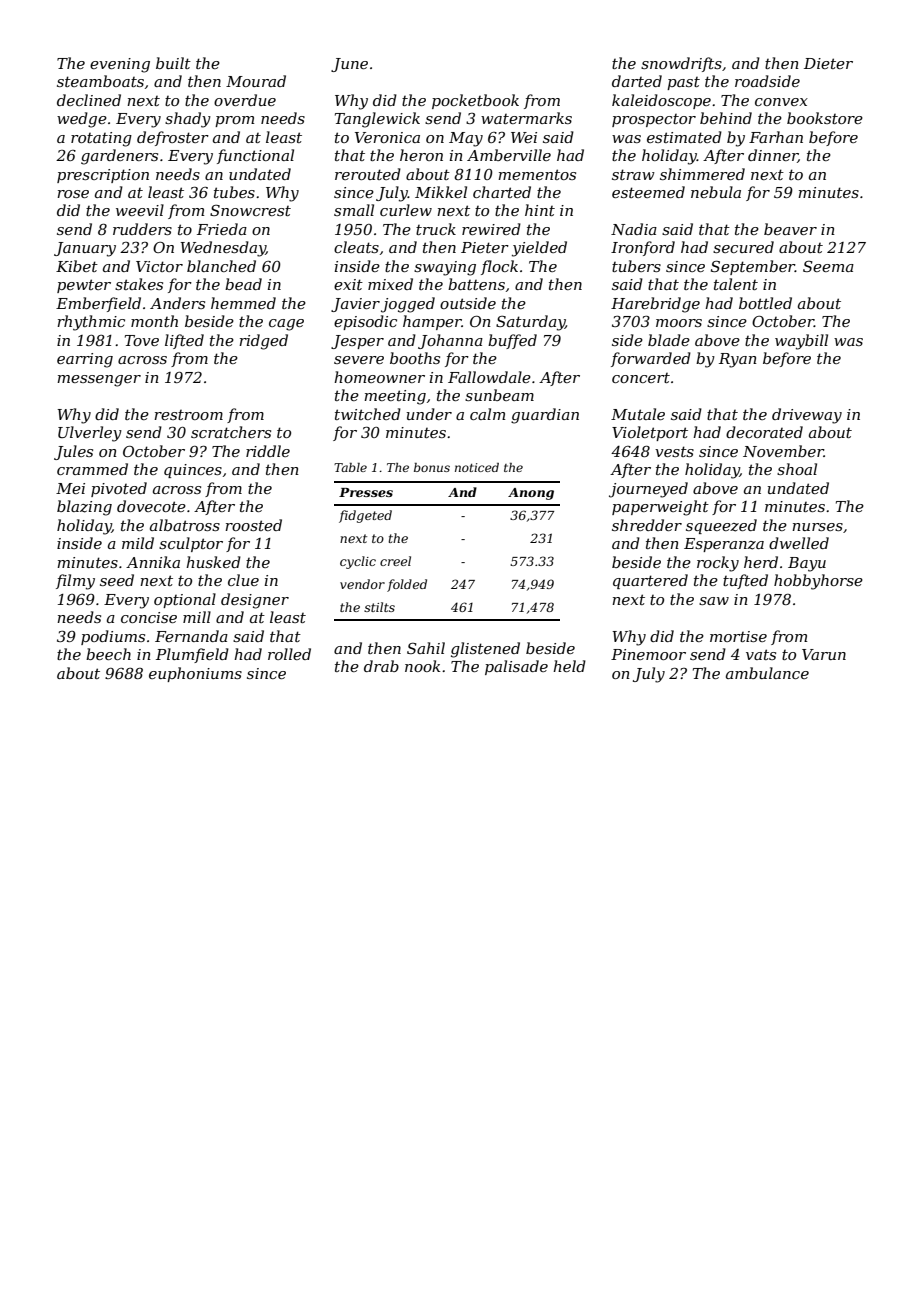 The width and height of the screenshot is (924, 1308). What do you see at coordinates (368, 414) in the screenshot?
I see `twitched` at bounding box center [368, 414].
